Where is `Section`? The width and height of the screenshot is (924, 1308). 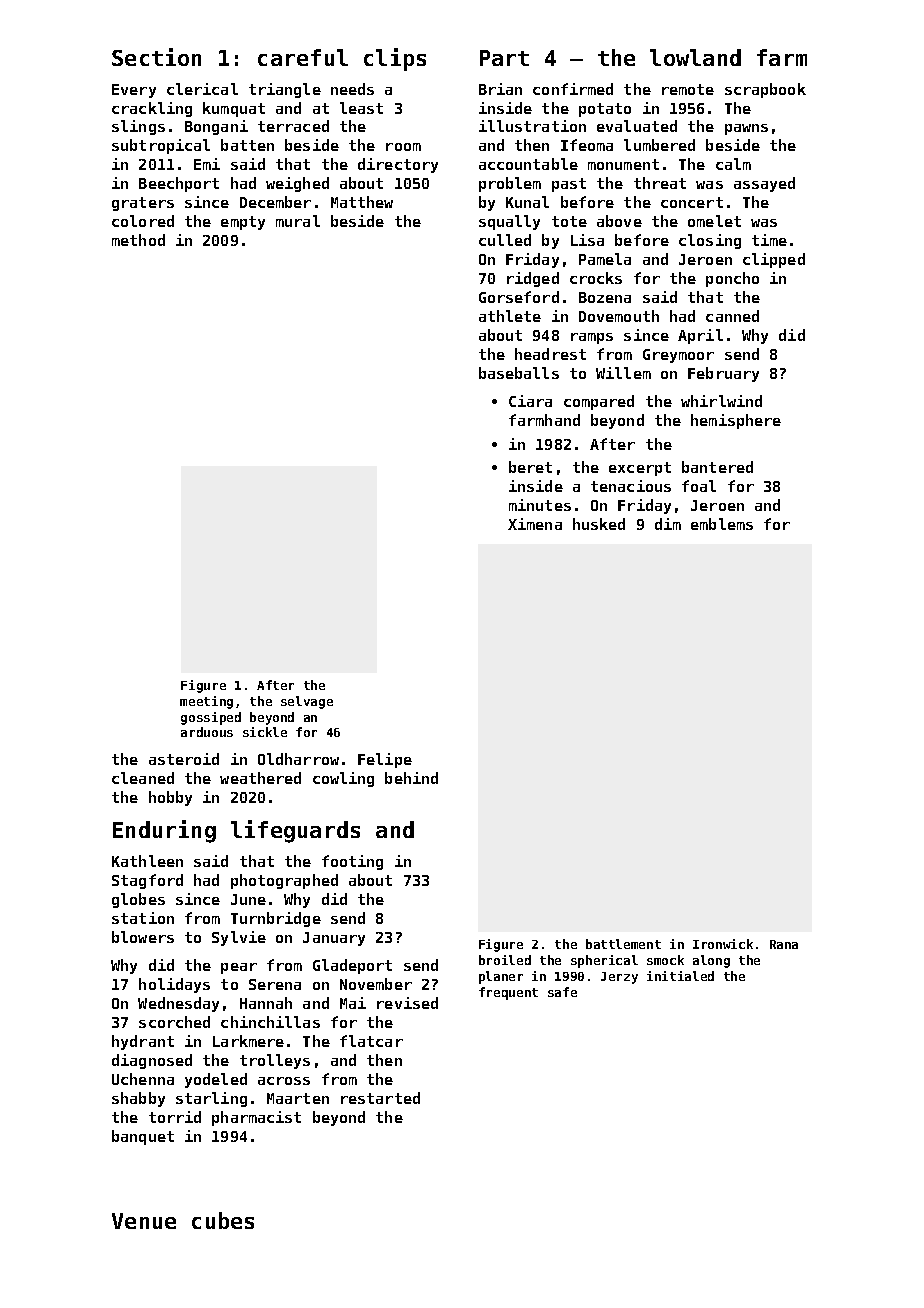
Section is located at coordinates (156, 57).
